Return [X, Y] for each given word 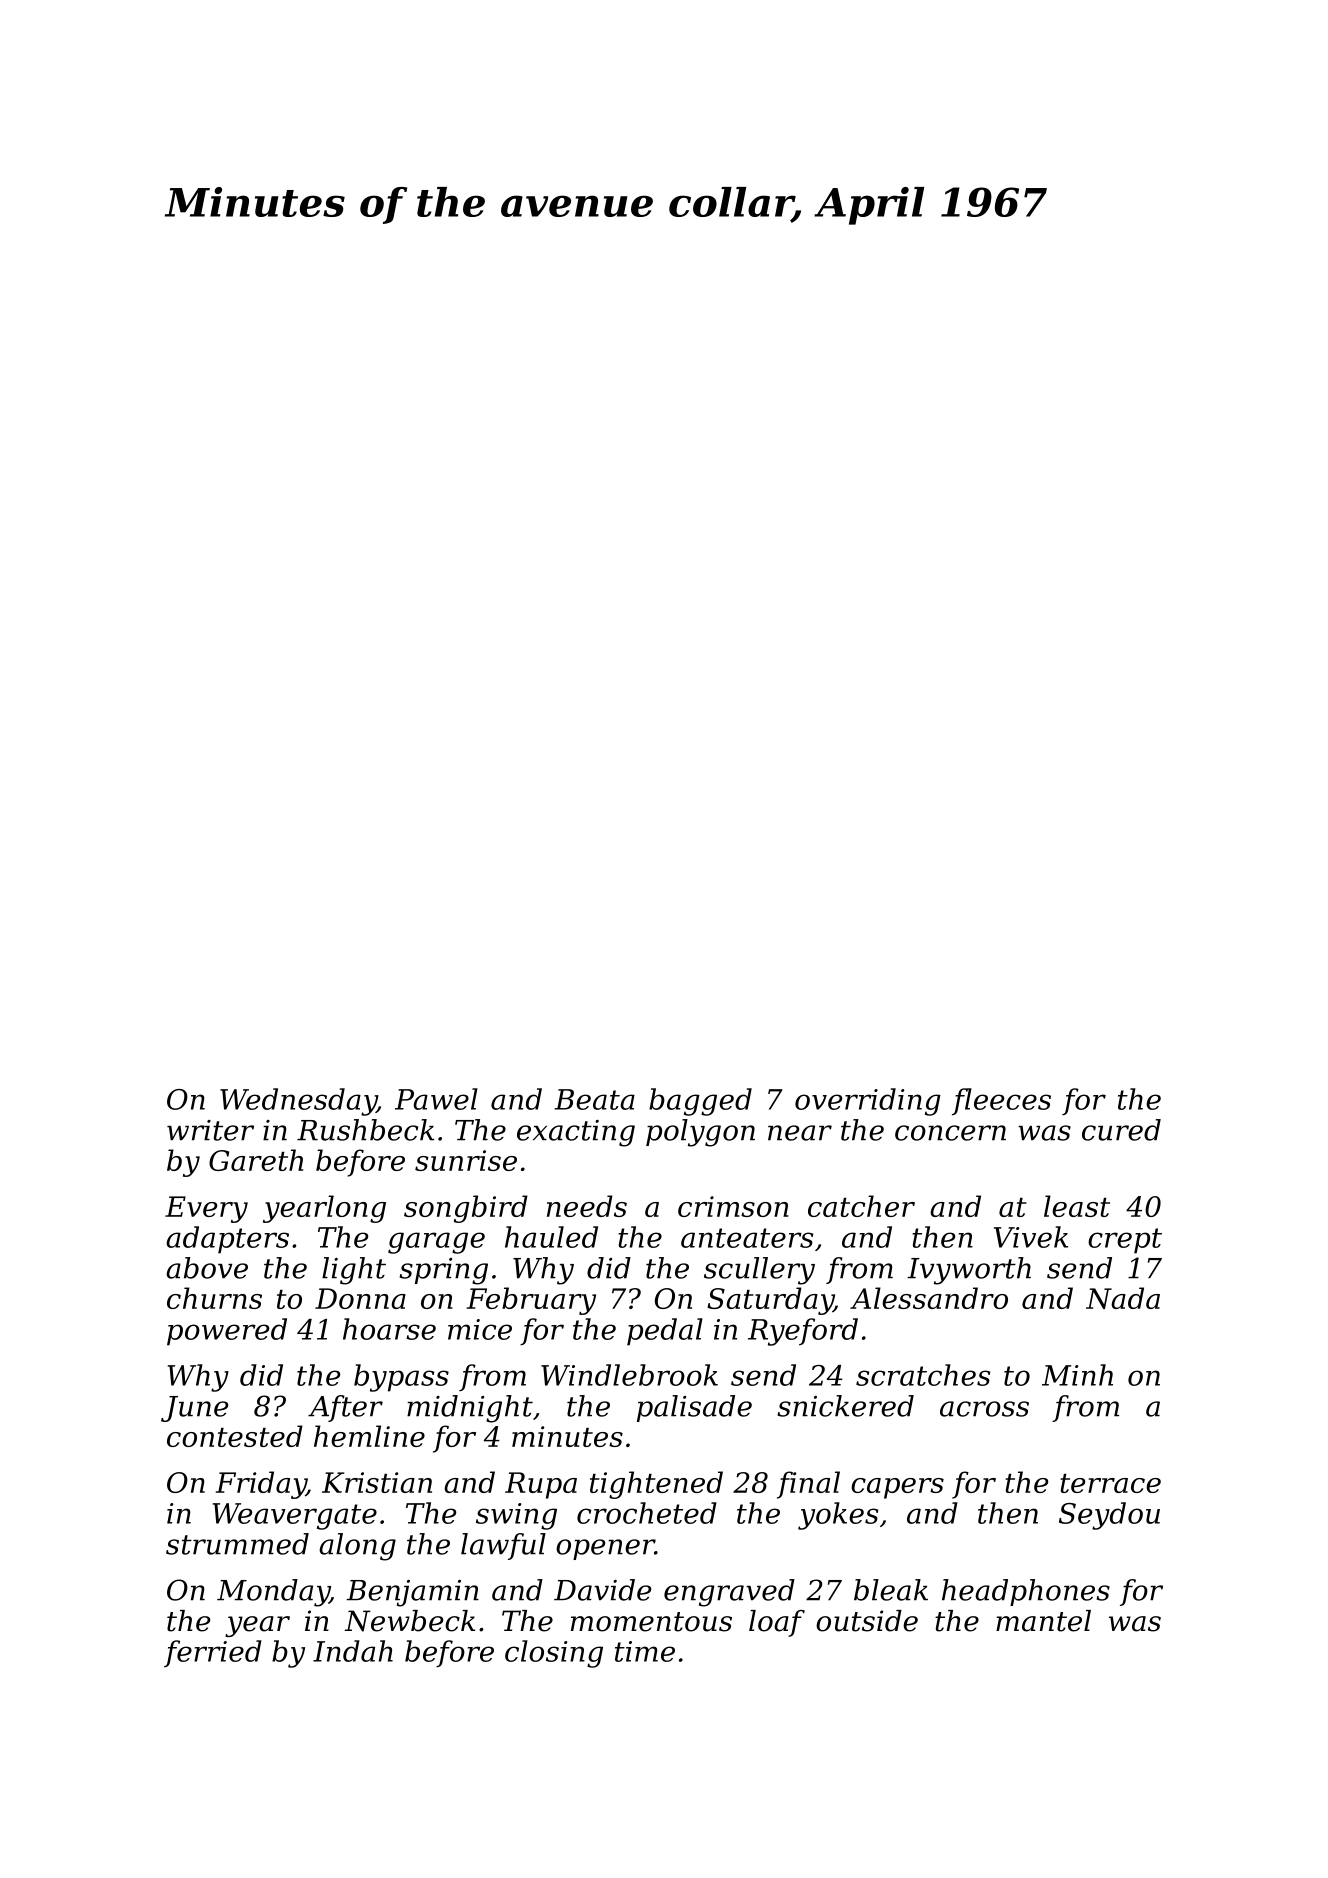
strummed [237, 1544]
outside [867, 1621]
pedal [665, 1332]
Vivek [1031, 1237]
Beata [595, 1099]
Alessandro [929, 1298]
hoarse [389, 1329]
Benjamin [412, 1593]
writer [210, 1130]
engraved [729, 1593]
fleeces [1001, 1102]
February [531, 1301]
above [207, 1268]
